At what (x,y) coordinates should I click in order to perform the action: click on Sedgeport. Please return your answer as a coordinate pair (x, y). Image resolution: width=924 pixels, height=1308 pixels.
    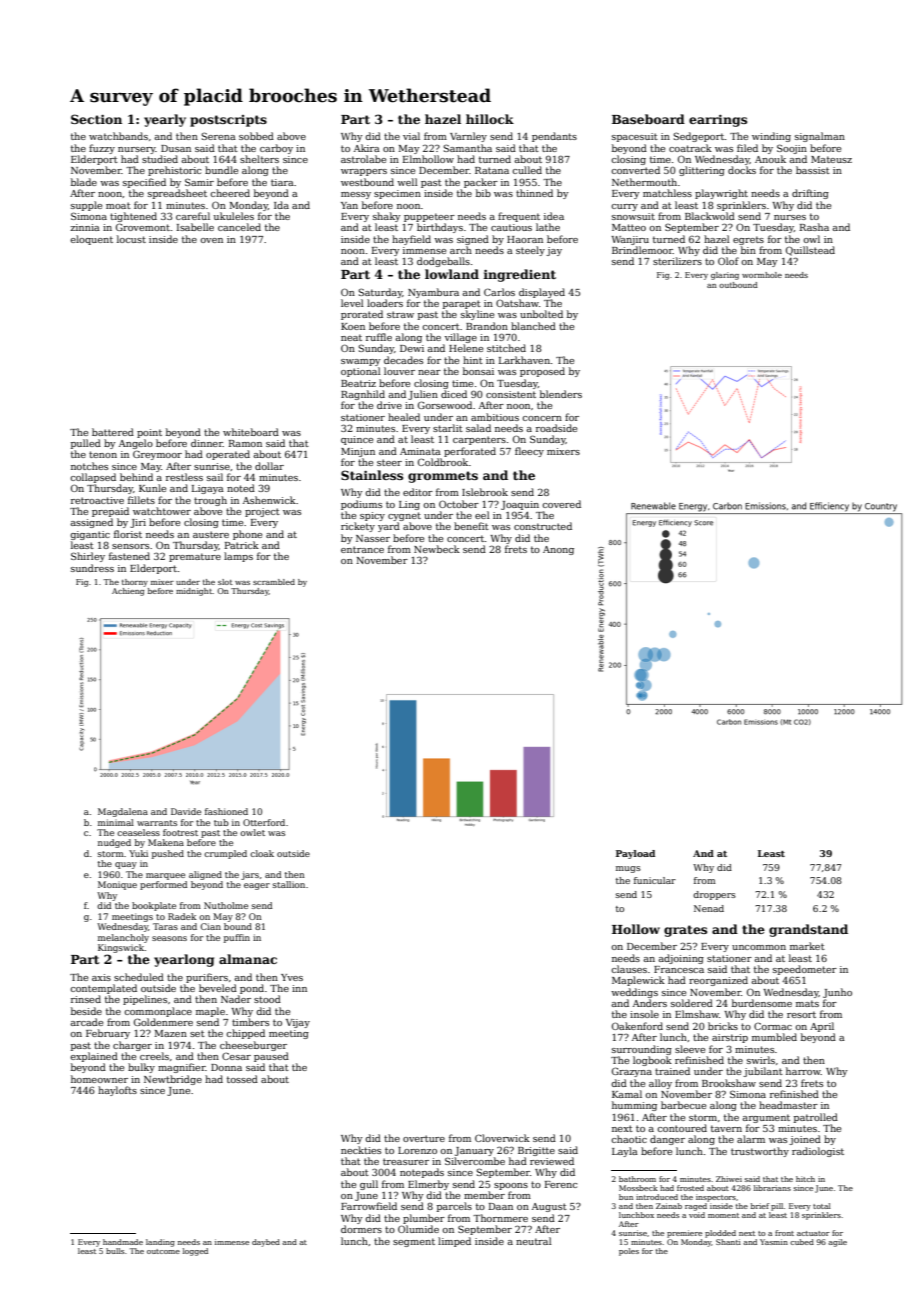
    Looking at the image, I should click on (699, 137).
